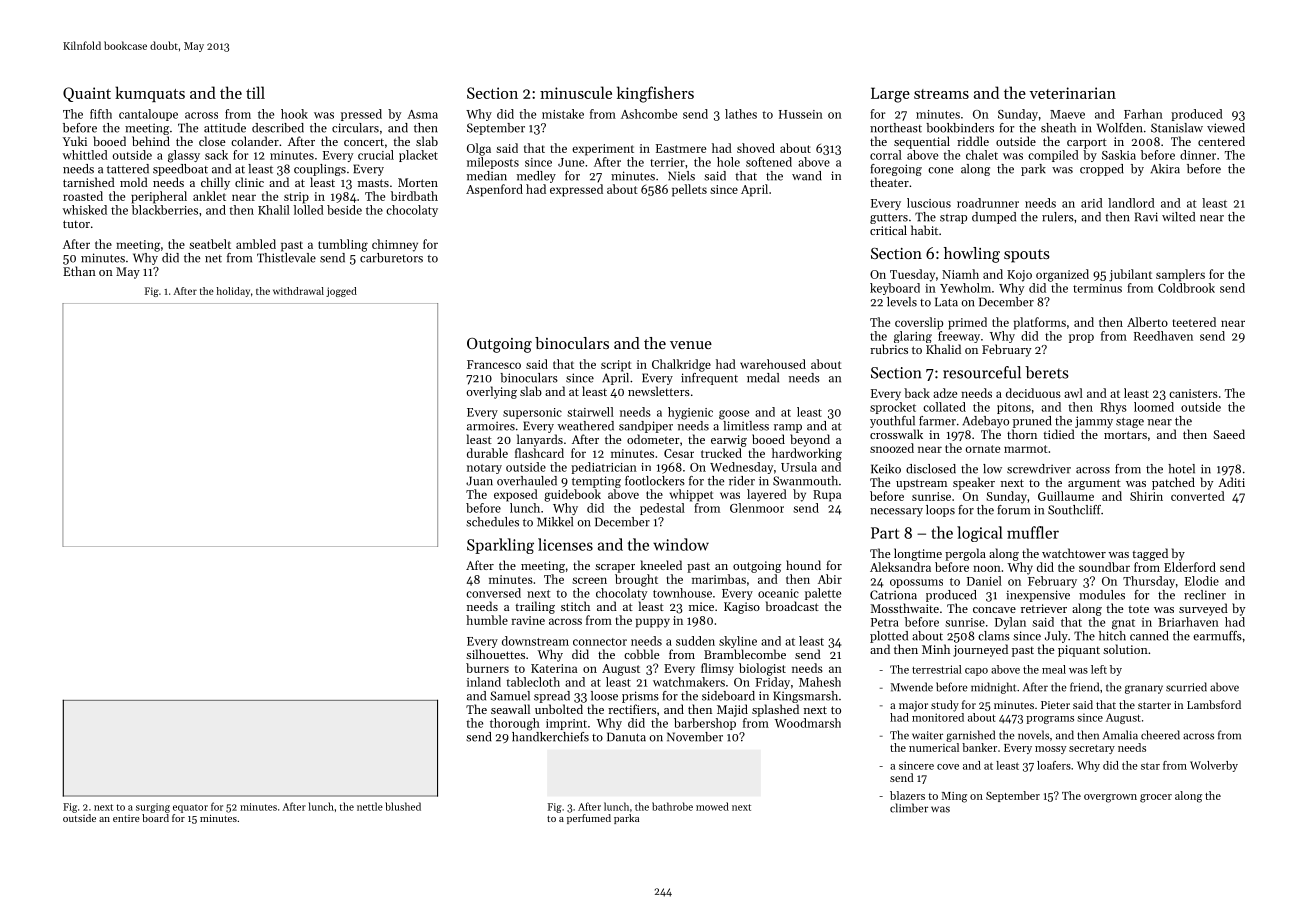 The width and height of the image is (1308, 924). What do you see at coordinates (233, 292) in the image?
I see `holiday` at bounding box center [233, 292].
